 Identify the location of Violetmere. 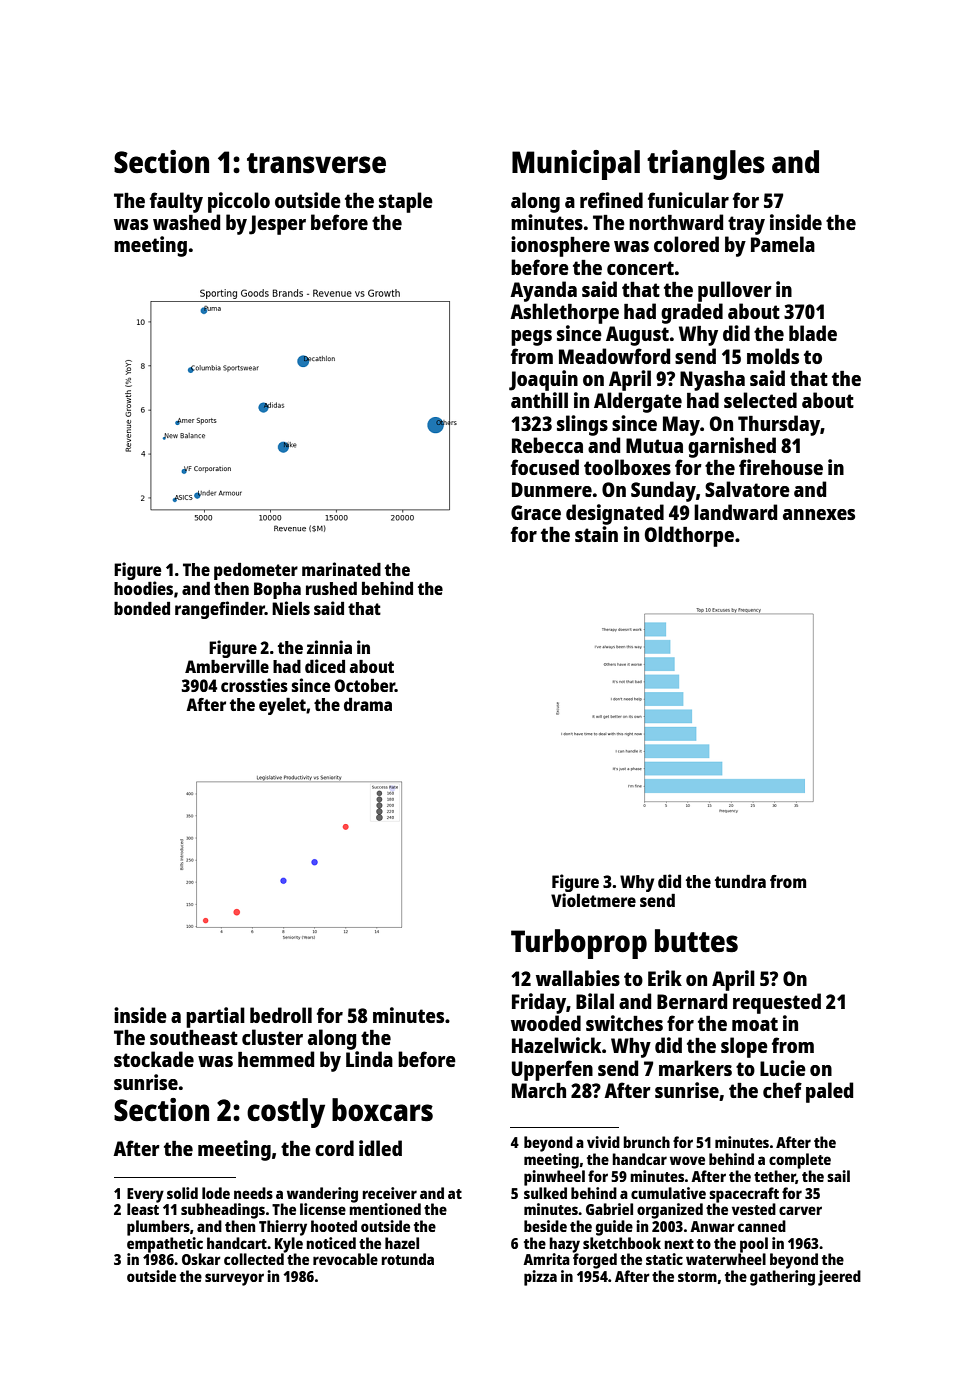
(593, 900).
